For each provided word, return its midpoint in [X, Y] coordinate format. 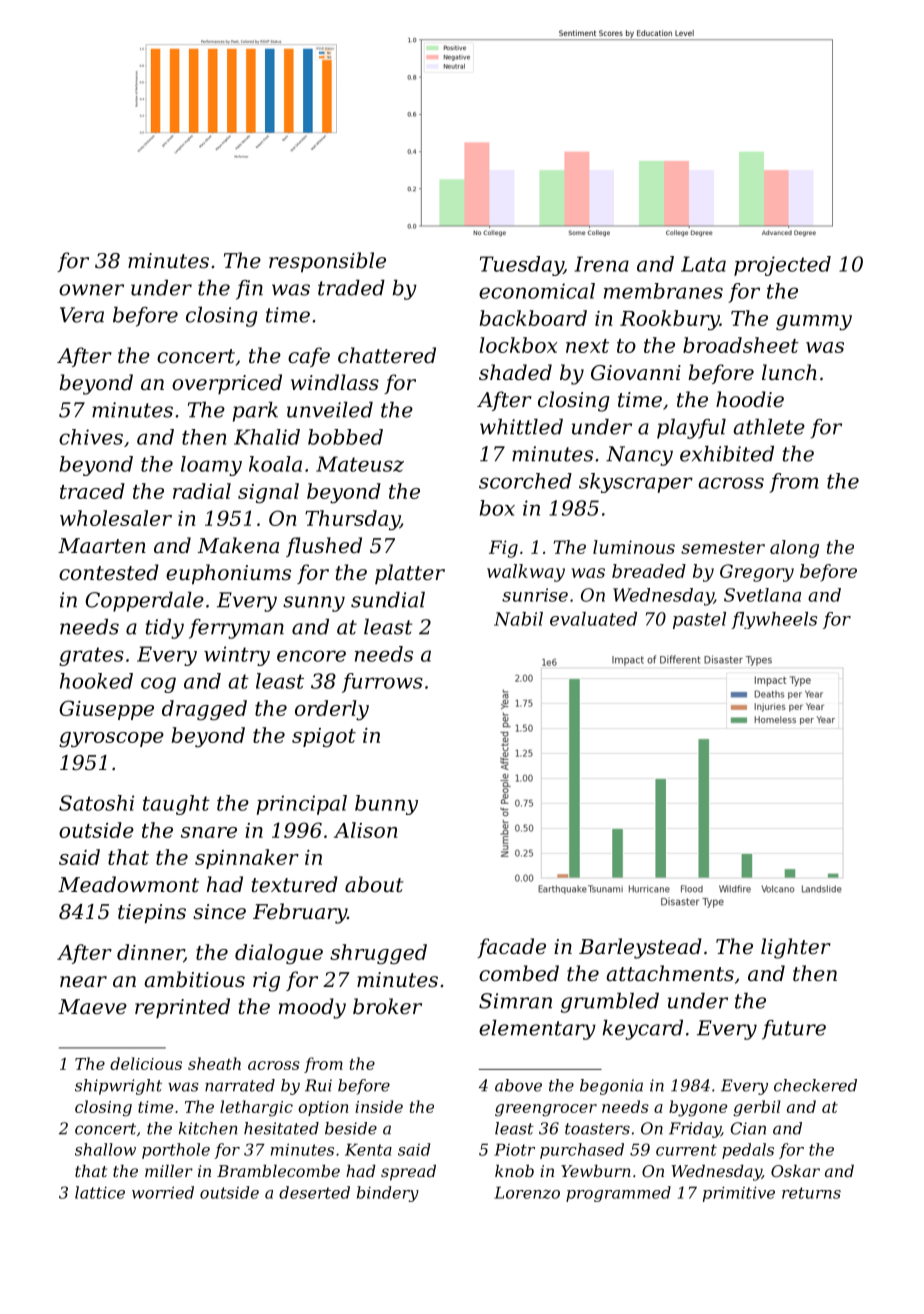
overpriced [227, 384]
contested [109, 572]
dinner [150, 953]
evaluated [593, 619]
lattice [100, 1192]
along [794, 549]
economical [537, 291]
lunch [789, 372]
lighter [796, 948]
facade [511, 948]
